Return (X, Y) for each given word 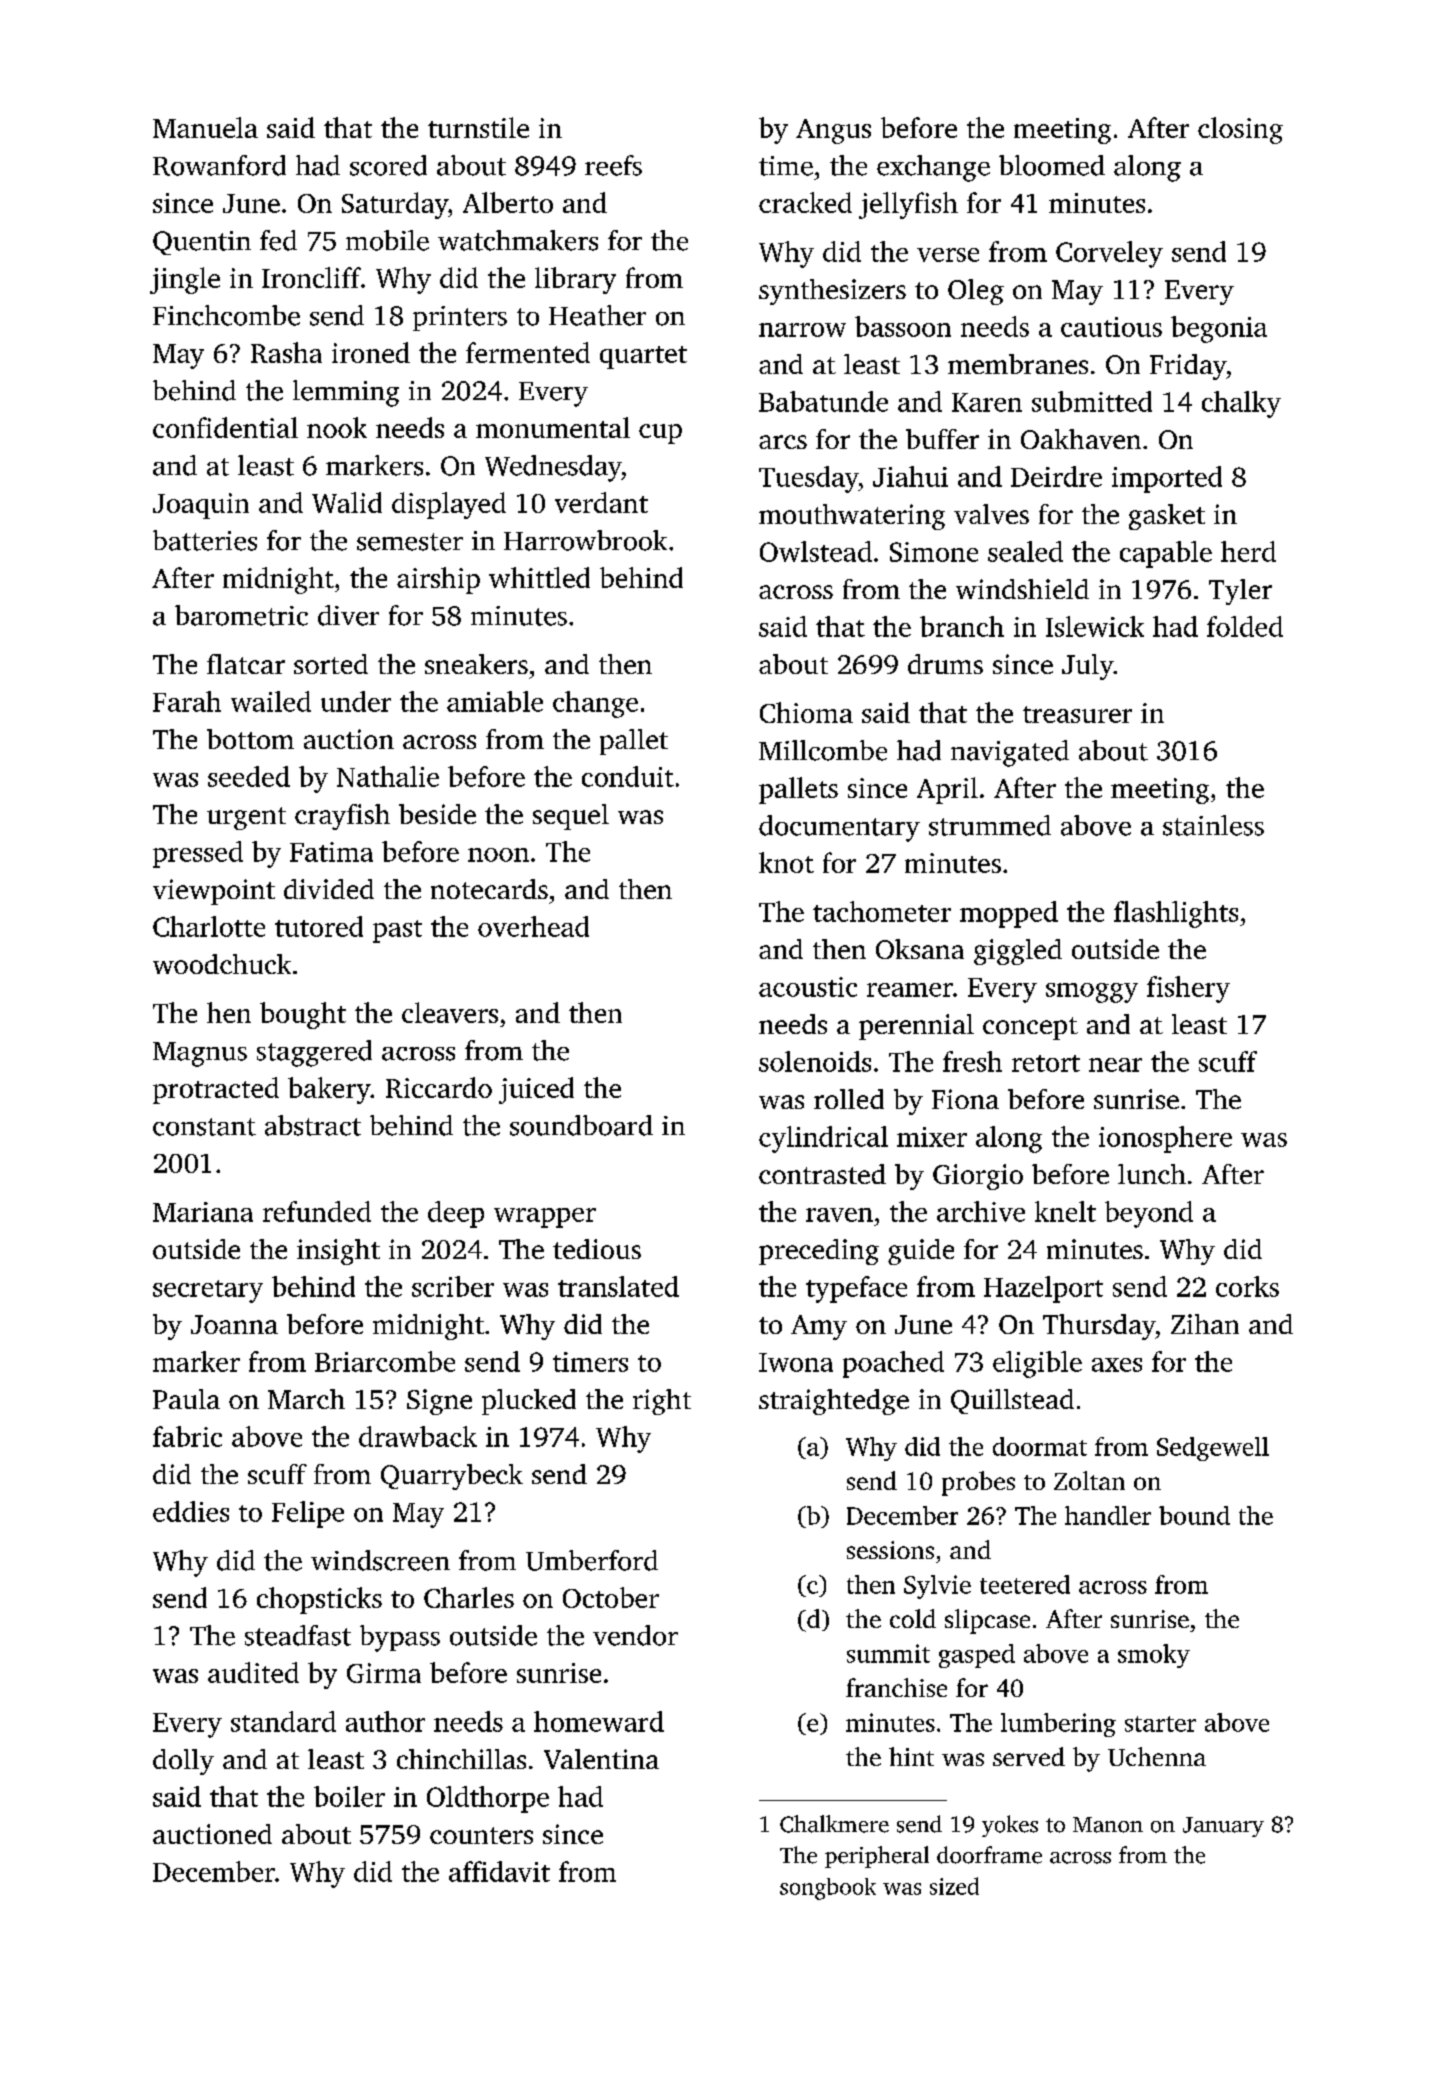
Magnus (200, 1054)
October (611, 1597)
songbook (828, 1889)
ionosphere (1165, 1139)
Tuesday (808, 479)
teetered (1025, 1584)
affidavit (499, 1871)
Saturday (395, 205)
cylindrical (823, 1139)
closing (1240, 130)
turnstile (478, 127)
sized (954, 1886)
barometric (241, 615)
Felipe (308, 1514)
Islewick (1095, 626)
